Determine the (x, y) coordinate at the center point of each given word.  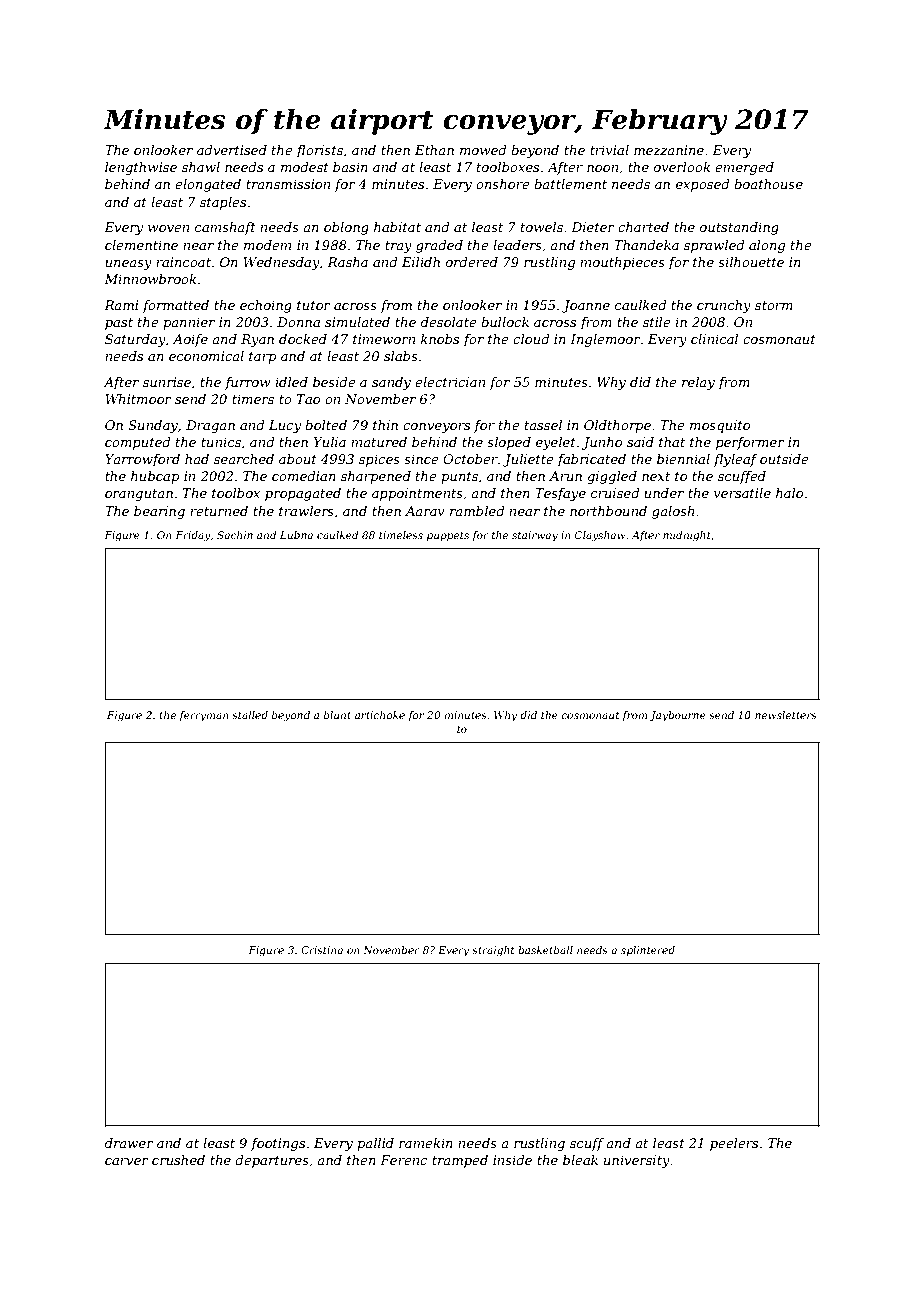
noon (602, 168)
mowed (483, 150)
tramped (460, 1161)
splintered (648, 951)
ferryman (204, 716)
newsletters (786, 715)
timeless (401, 535)
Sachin (235, 535)
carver (127, 1161)
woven (168, 228)
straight (493, 951)
